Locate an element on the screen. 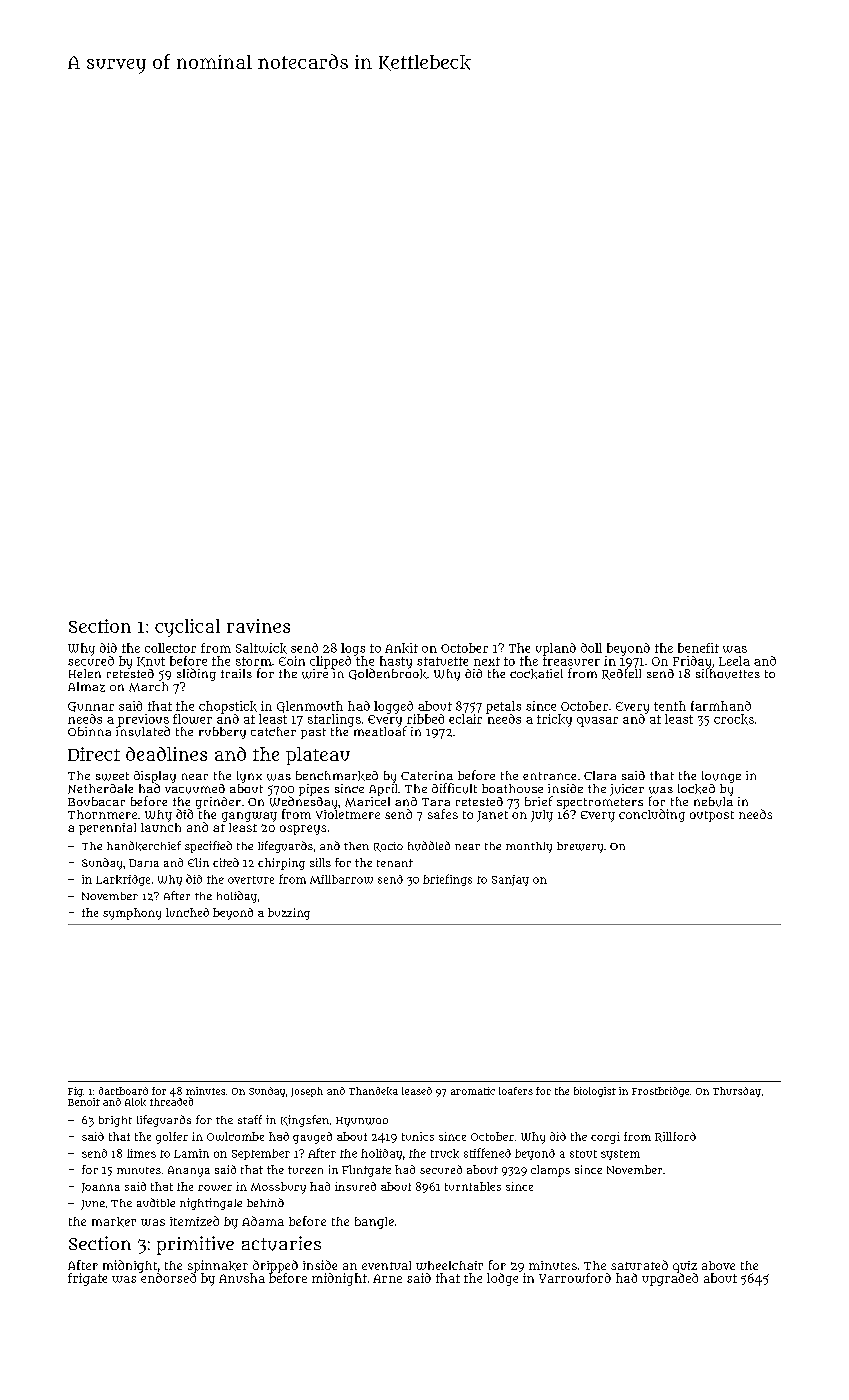  Millbarrow is located at coordinates (341, 879).
